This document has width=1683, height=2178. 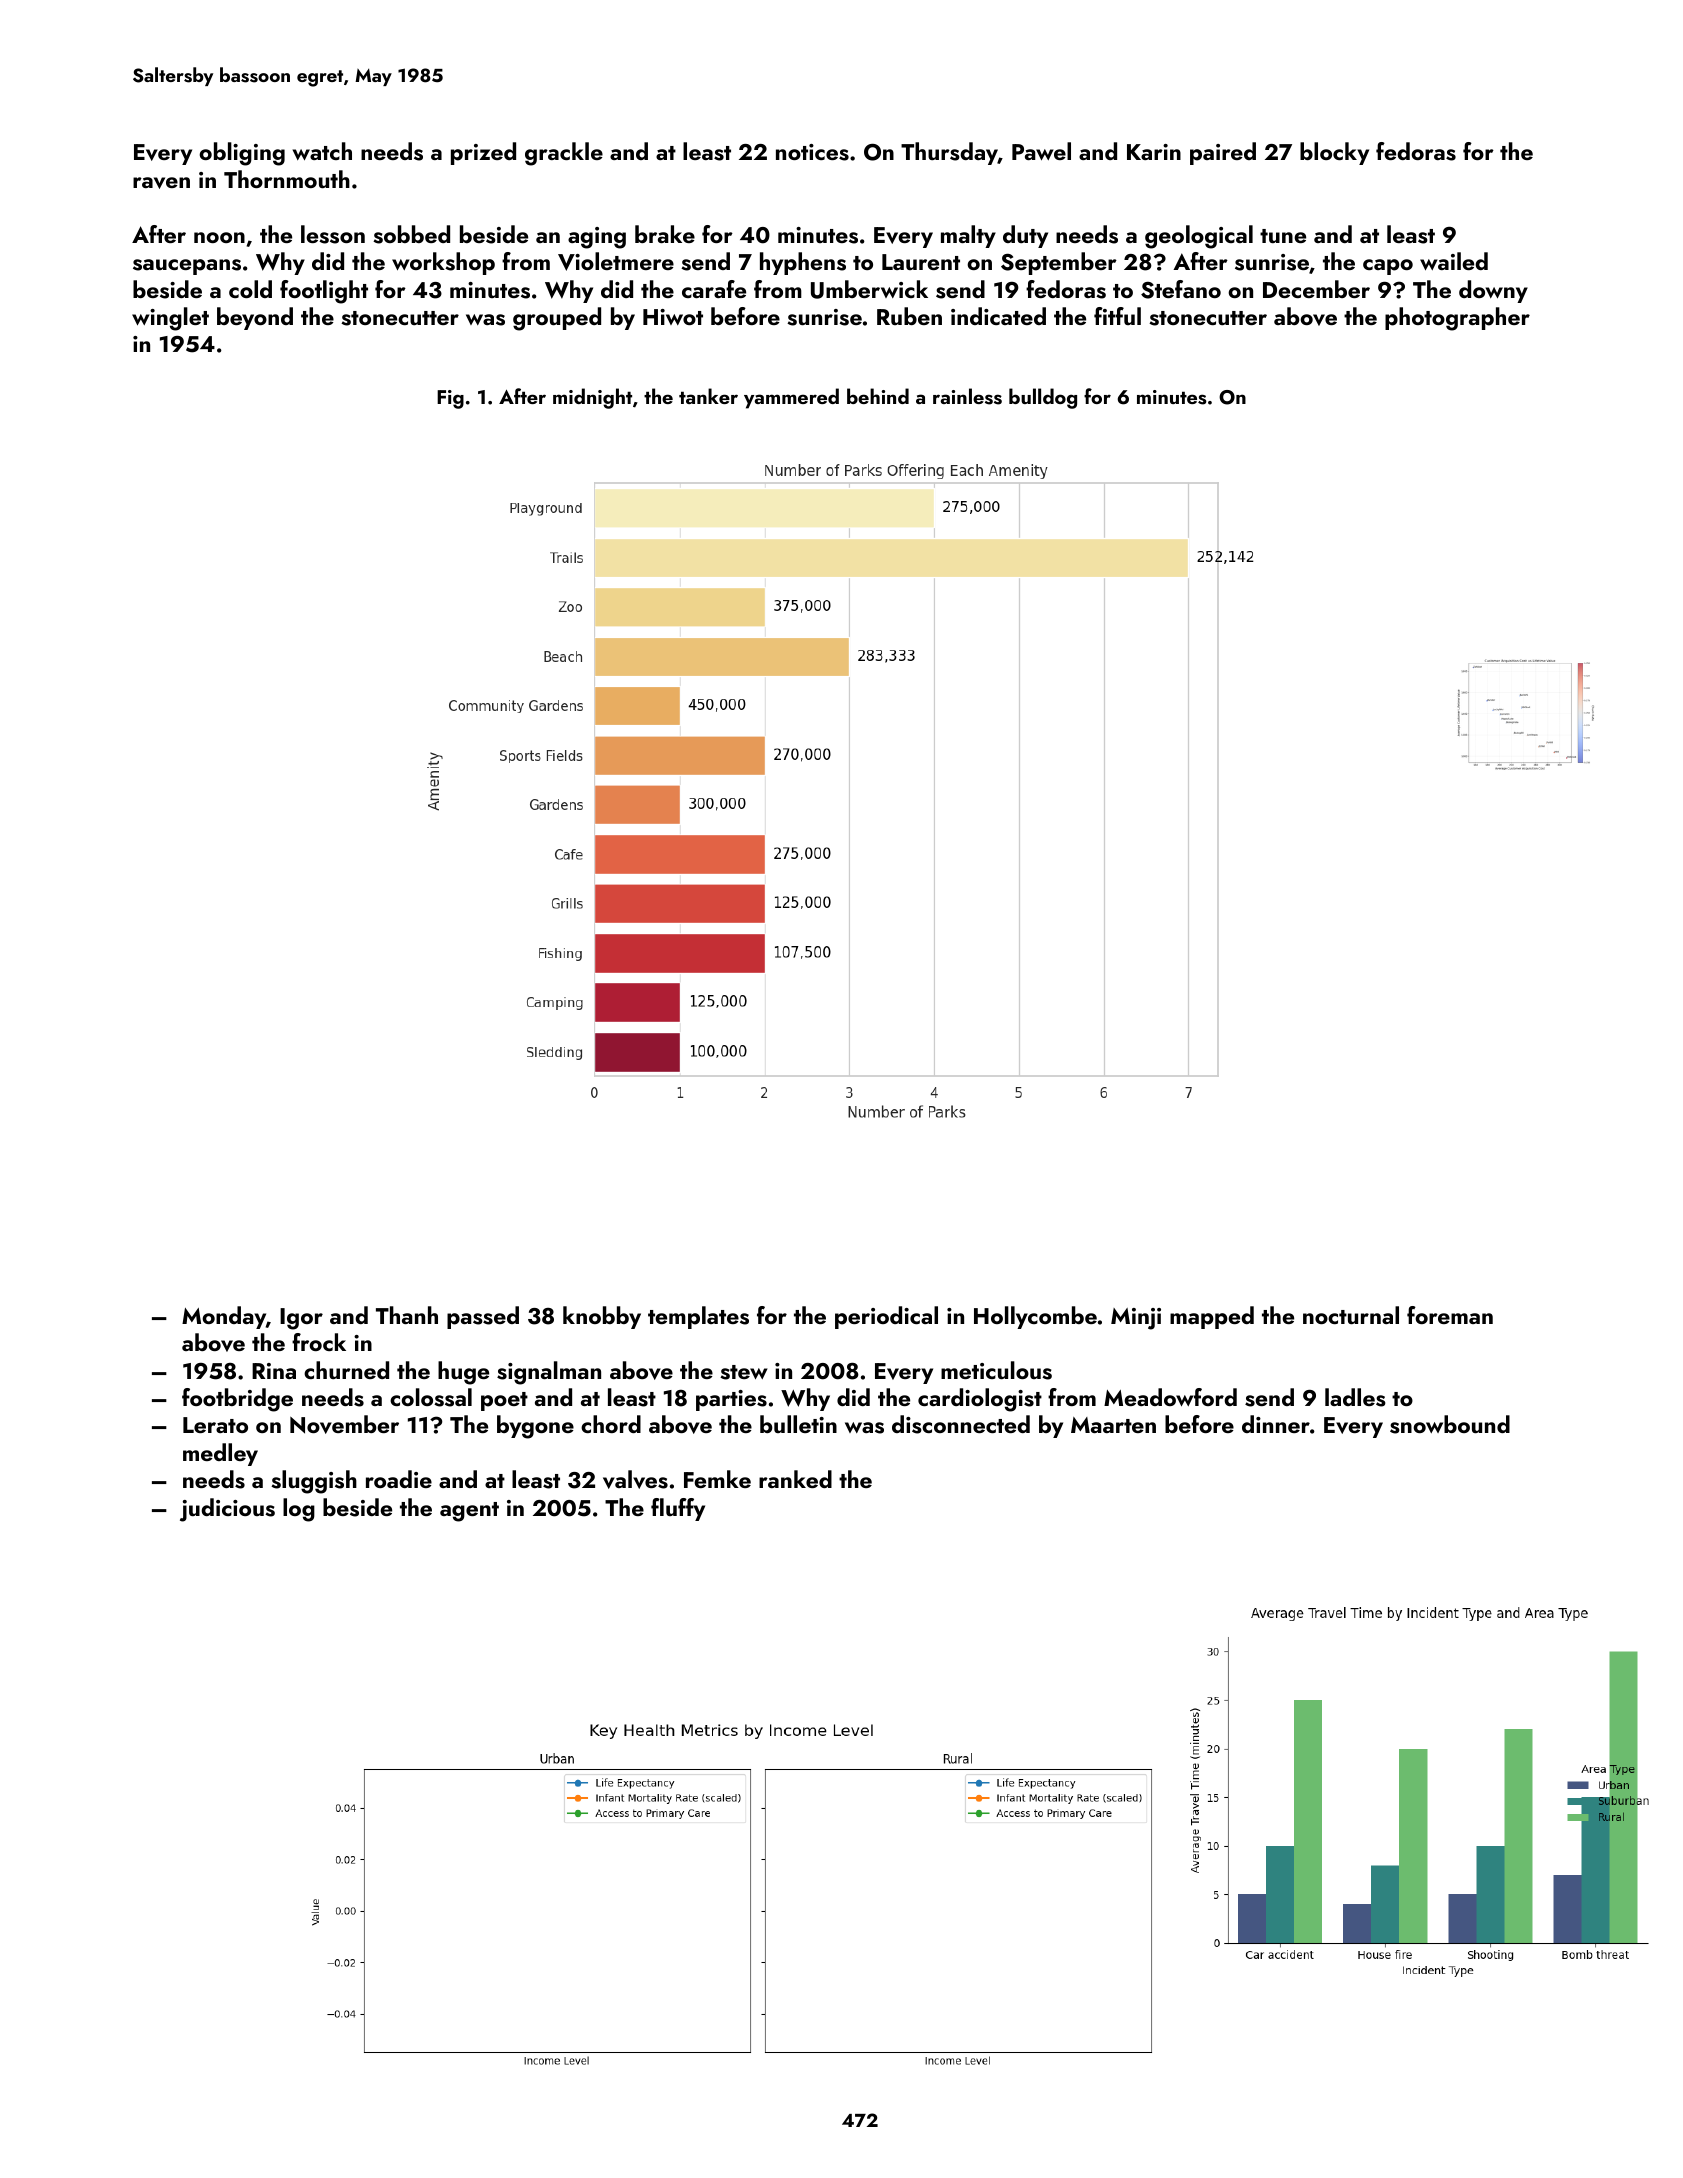 I want to click on grackle, so click(x=564, y=154).
